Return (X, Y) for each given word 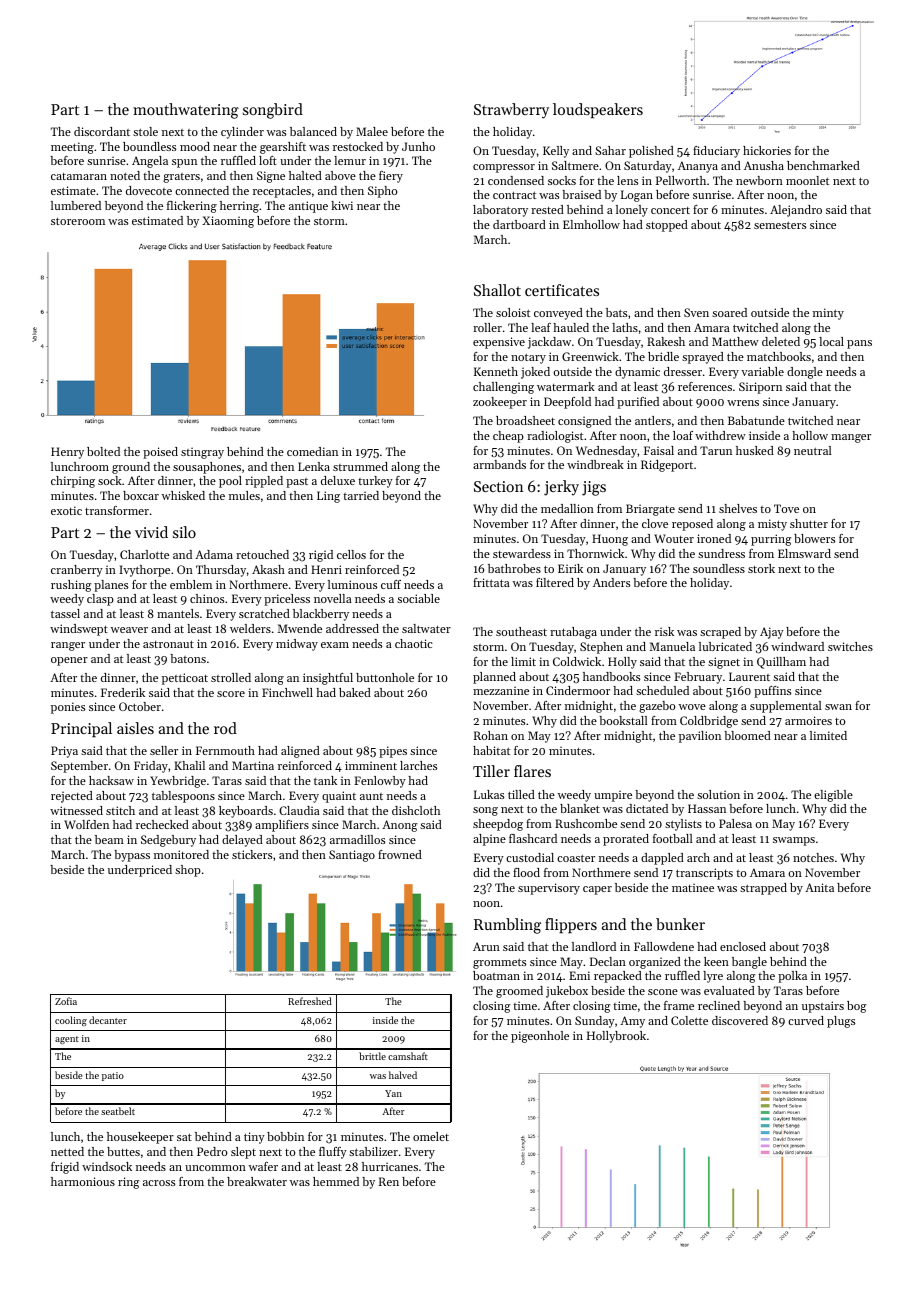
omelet (431, 1136)
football (673, 838)
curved (806, 1020)
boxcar (141, 495)
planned (494, 678)
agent (67, 1040)
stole (145, 131)
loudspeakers (598, 110)
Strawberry (511, 111)
